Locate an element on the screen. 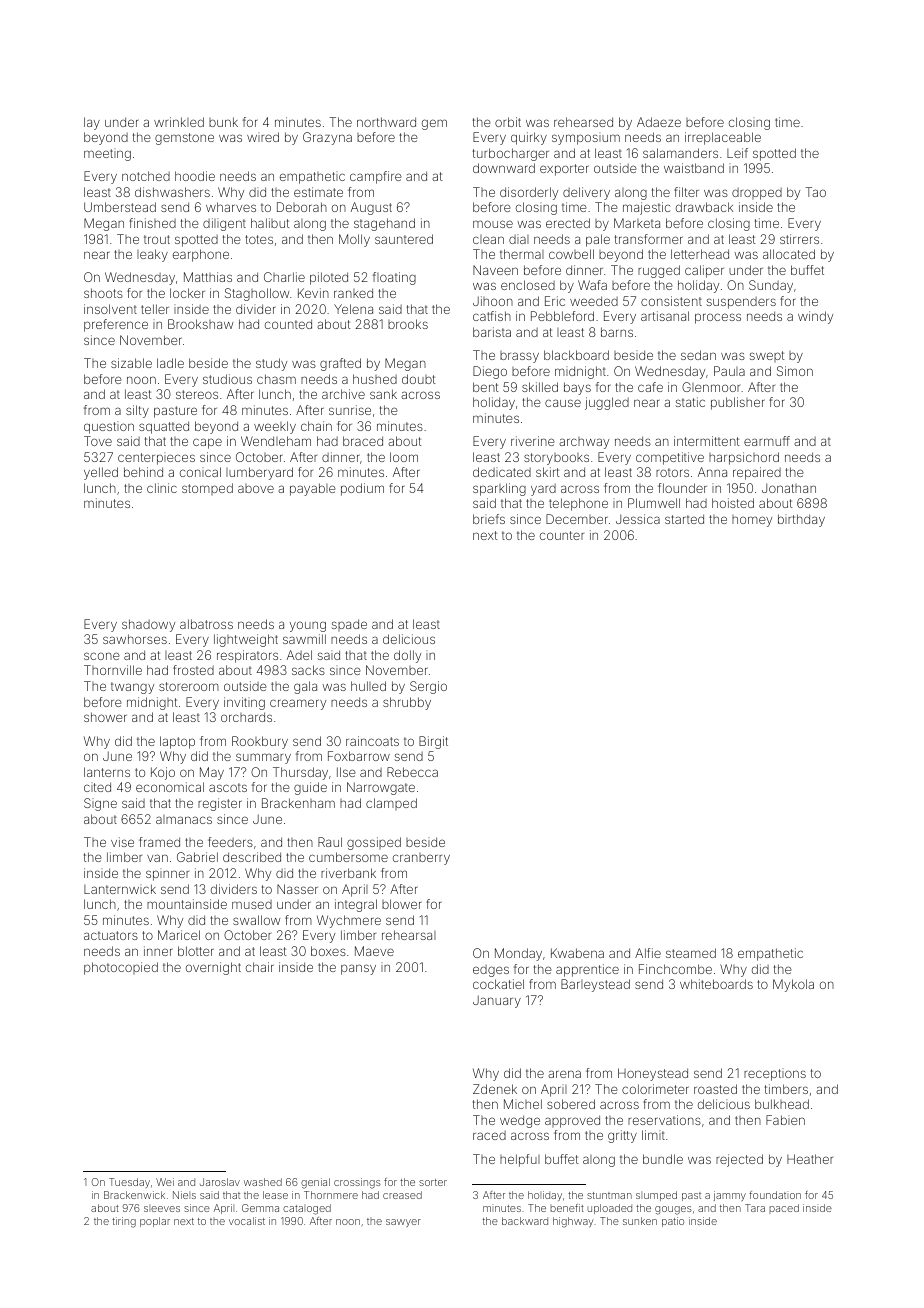  Lanternwick is located at coordinates (120, 889).
